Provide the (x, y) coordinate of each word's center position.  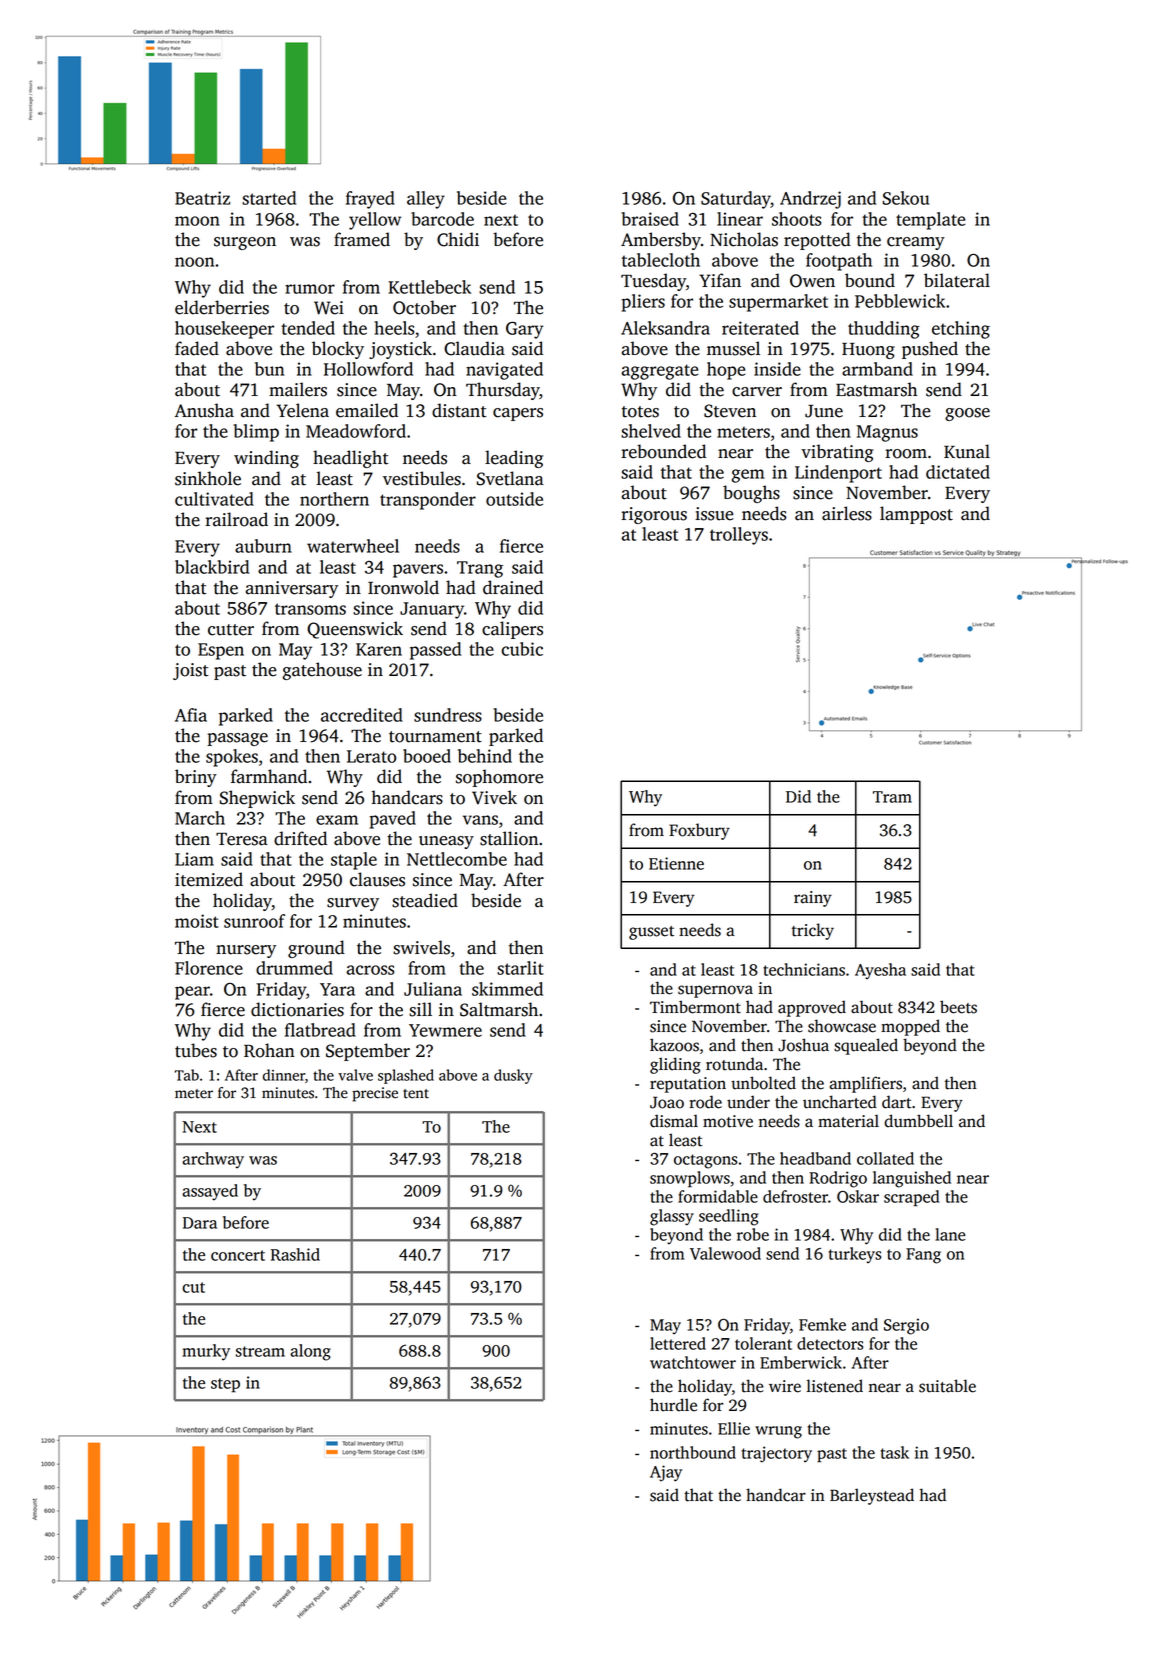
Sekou (906, 198)
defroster (795, 1196)
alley (426, 200)
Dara (200, 1223)
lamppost (916, 515)
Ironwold (403, 587)
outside (514, 499)
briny (196, 778)
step (225, 1385)
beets (958, 1007)
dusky (513, 1076)
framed (362, 239)
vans (480, 820)
